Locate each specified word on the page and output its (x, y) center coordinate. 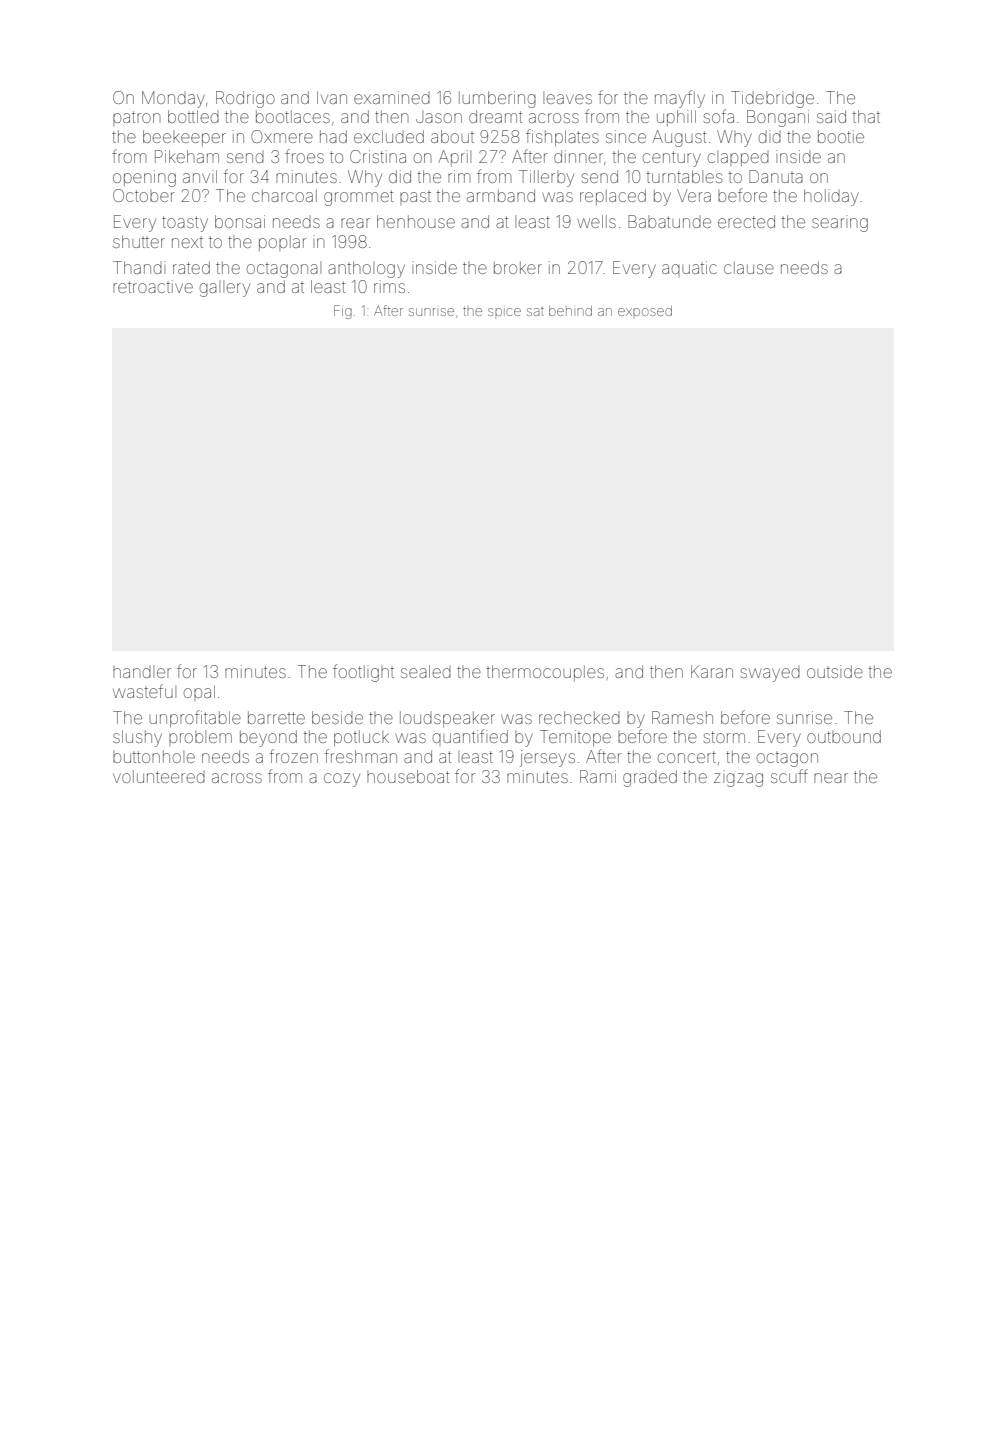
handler (142, 672)
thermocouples (545, 673)
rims (389, 286)
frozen (293, 756)
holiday (831, 197)
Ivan (332, 97)
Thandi (139, 267)
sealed (426, 671)
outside (835, 671)
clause (749, 267)
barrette (276, 717)
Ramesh (682, 717)
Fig (343, 312)
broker (518, 267)
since (626, 136)
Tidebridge (772, 99)
